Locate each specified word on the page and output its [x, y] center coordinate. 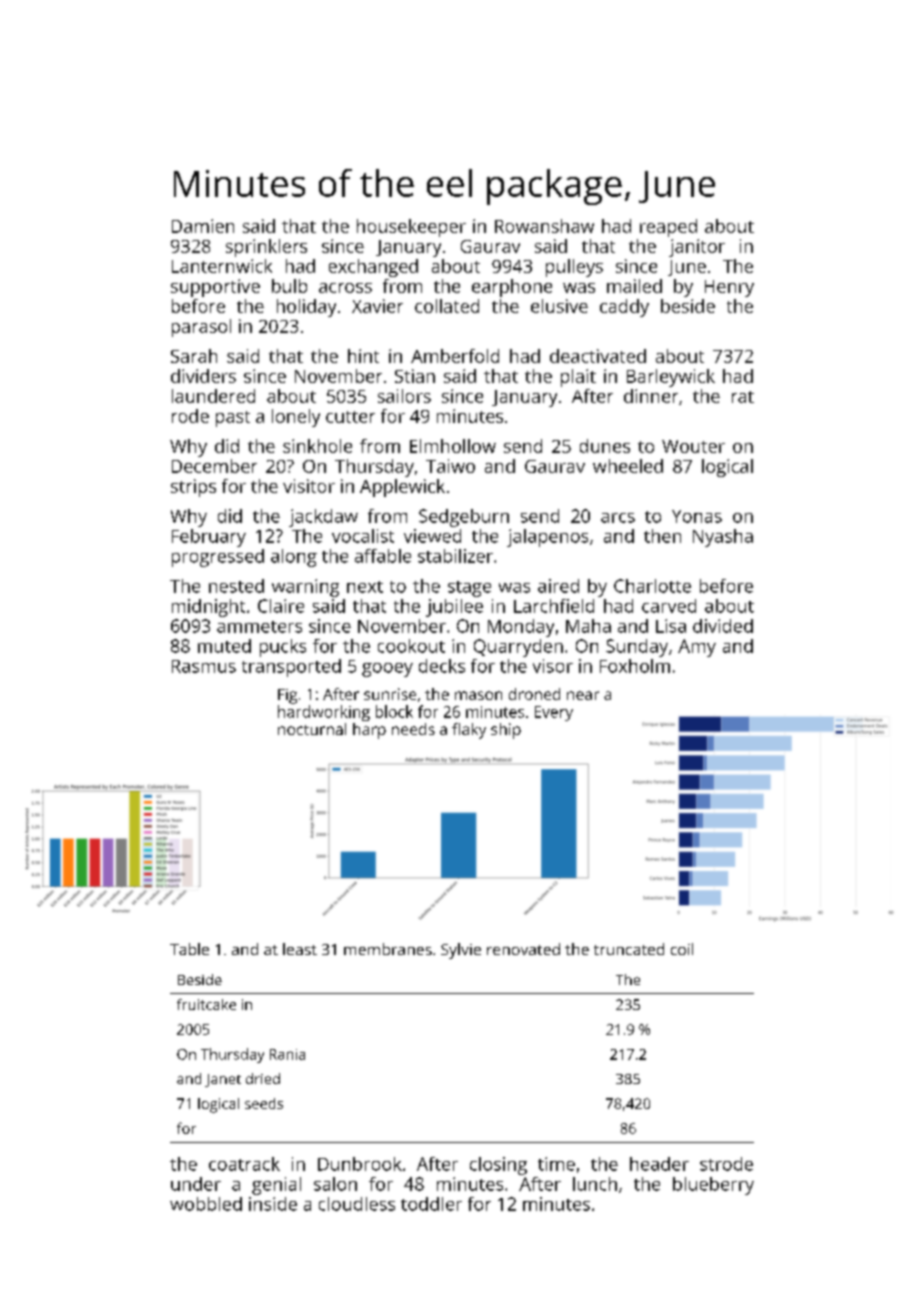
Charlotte [652, 586]
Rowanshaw [544, 226]
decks [442, 666]
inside [273, 1204]
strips [193, 488]
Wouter [693, 446]
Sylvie [461, 951]
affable [383, 556]
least [300, 949]
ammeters [259, 627]
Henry [729, 288]
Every [554, 713]
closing [498, 1166]
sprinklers [266, 248]
